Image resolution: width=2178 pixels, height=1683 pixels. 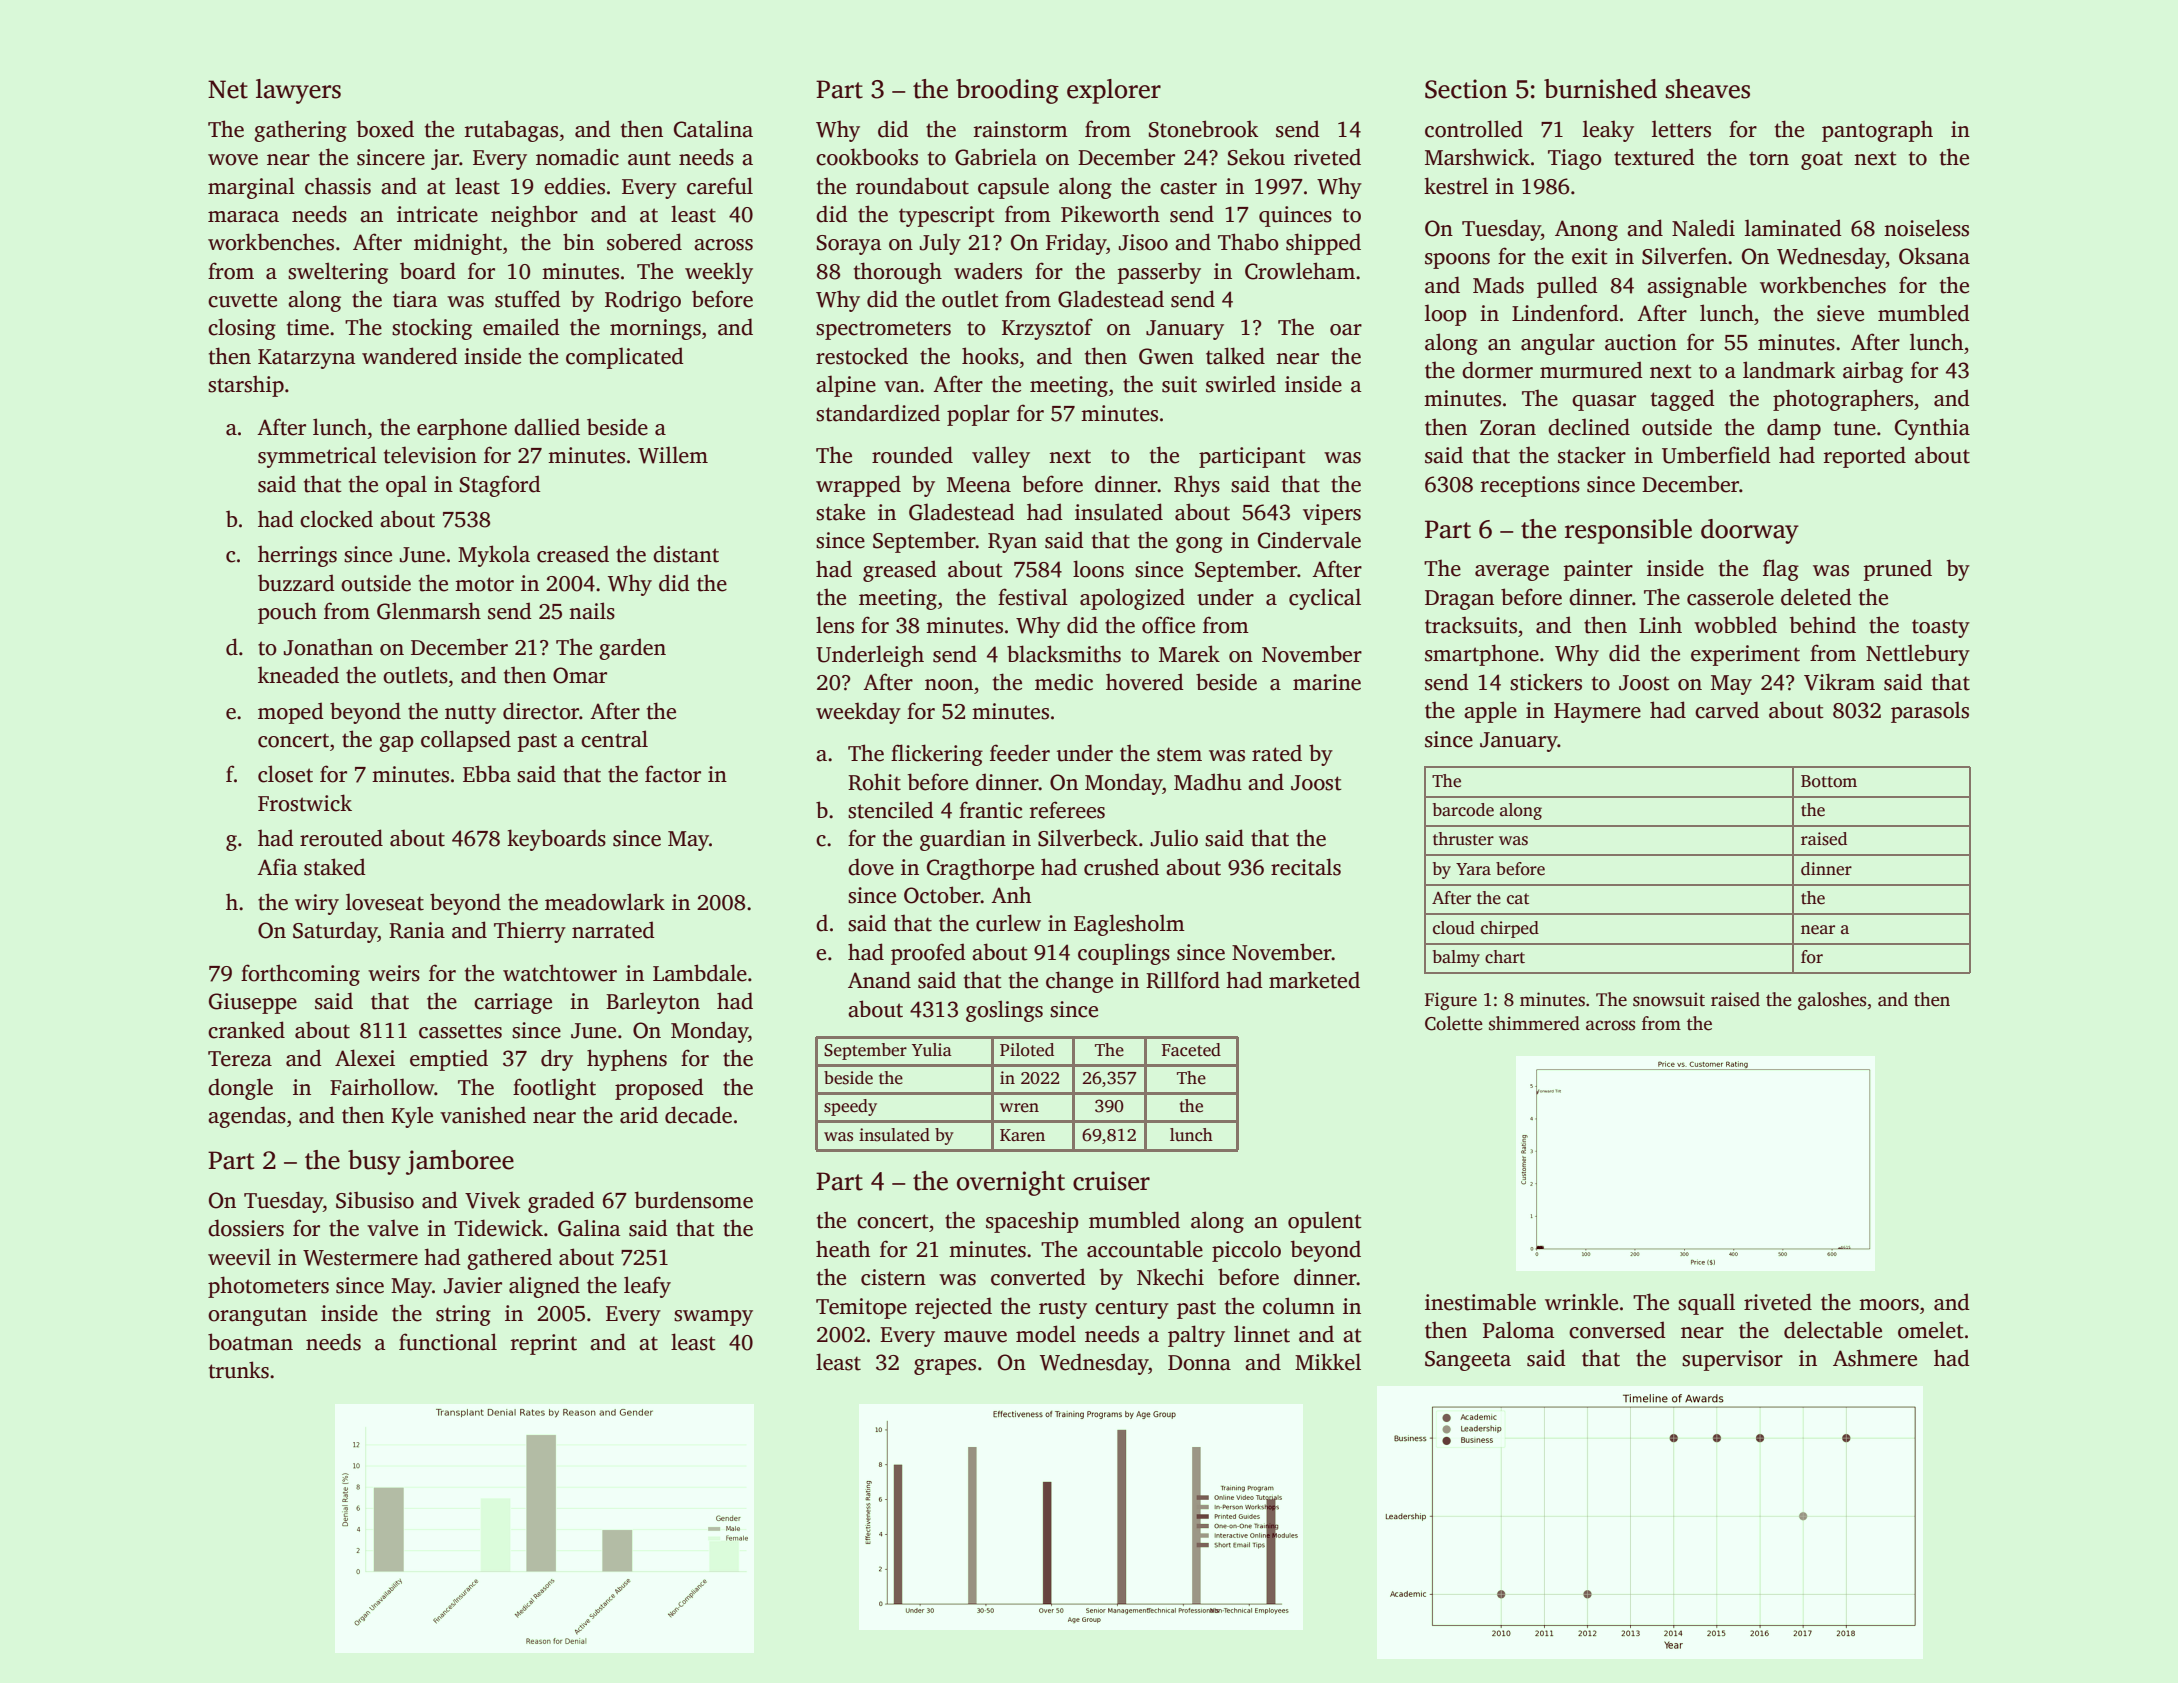 I want to click on stacker, so click(x=1592, y=455).
